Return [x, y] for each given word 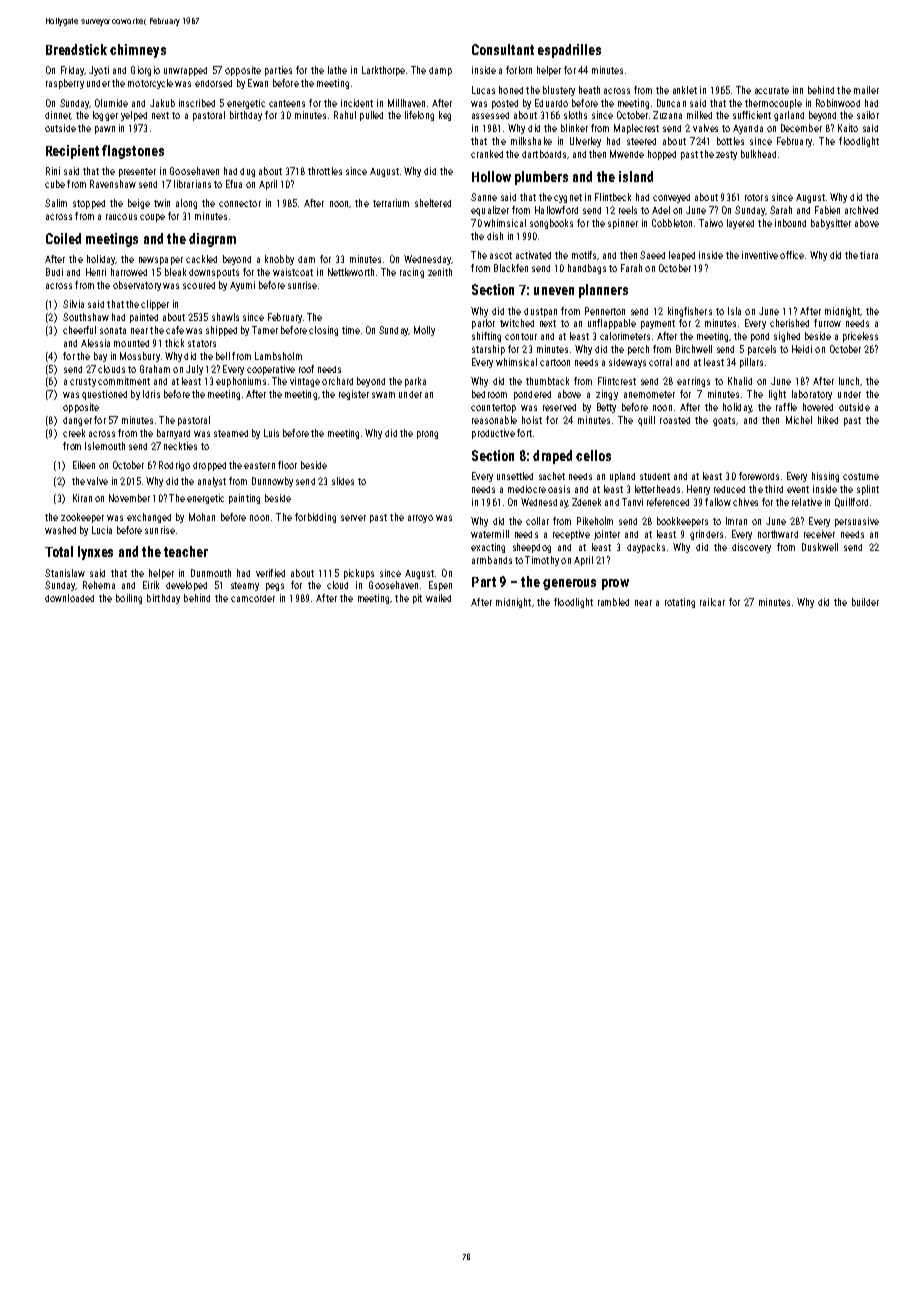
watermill [490, 534]
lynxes [95, 553]
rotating [680, 603]
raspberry [65, 84]
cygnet [568, 198]
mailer [866, 90]
